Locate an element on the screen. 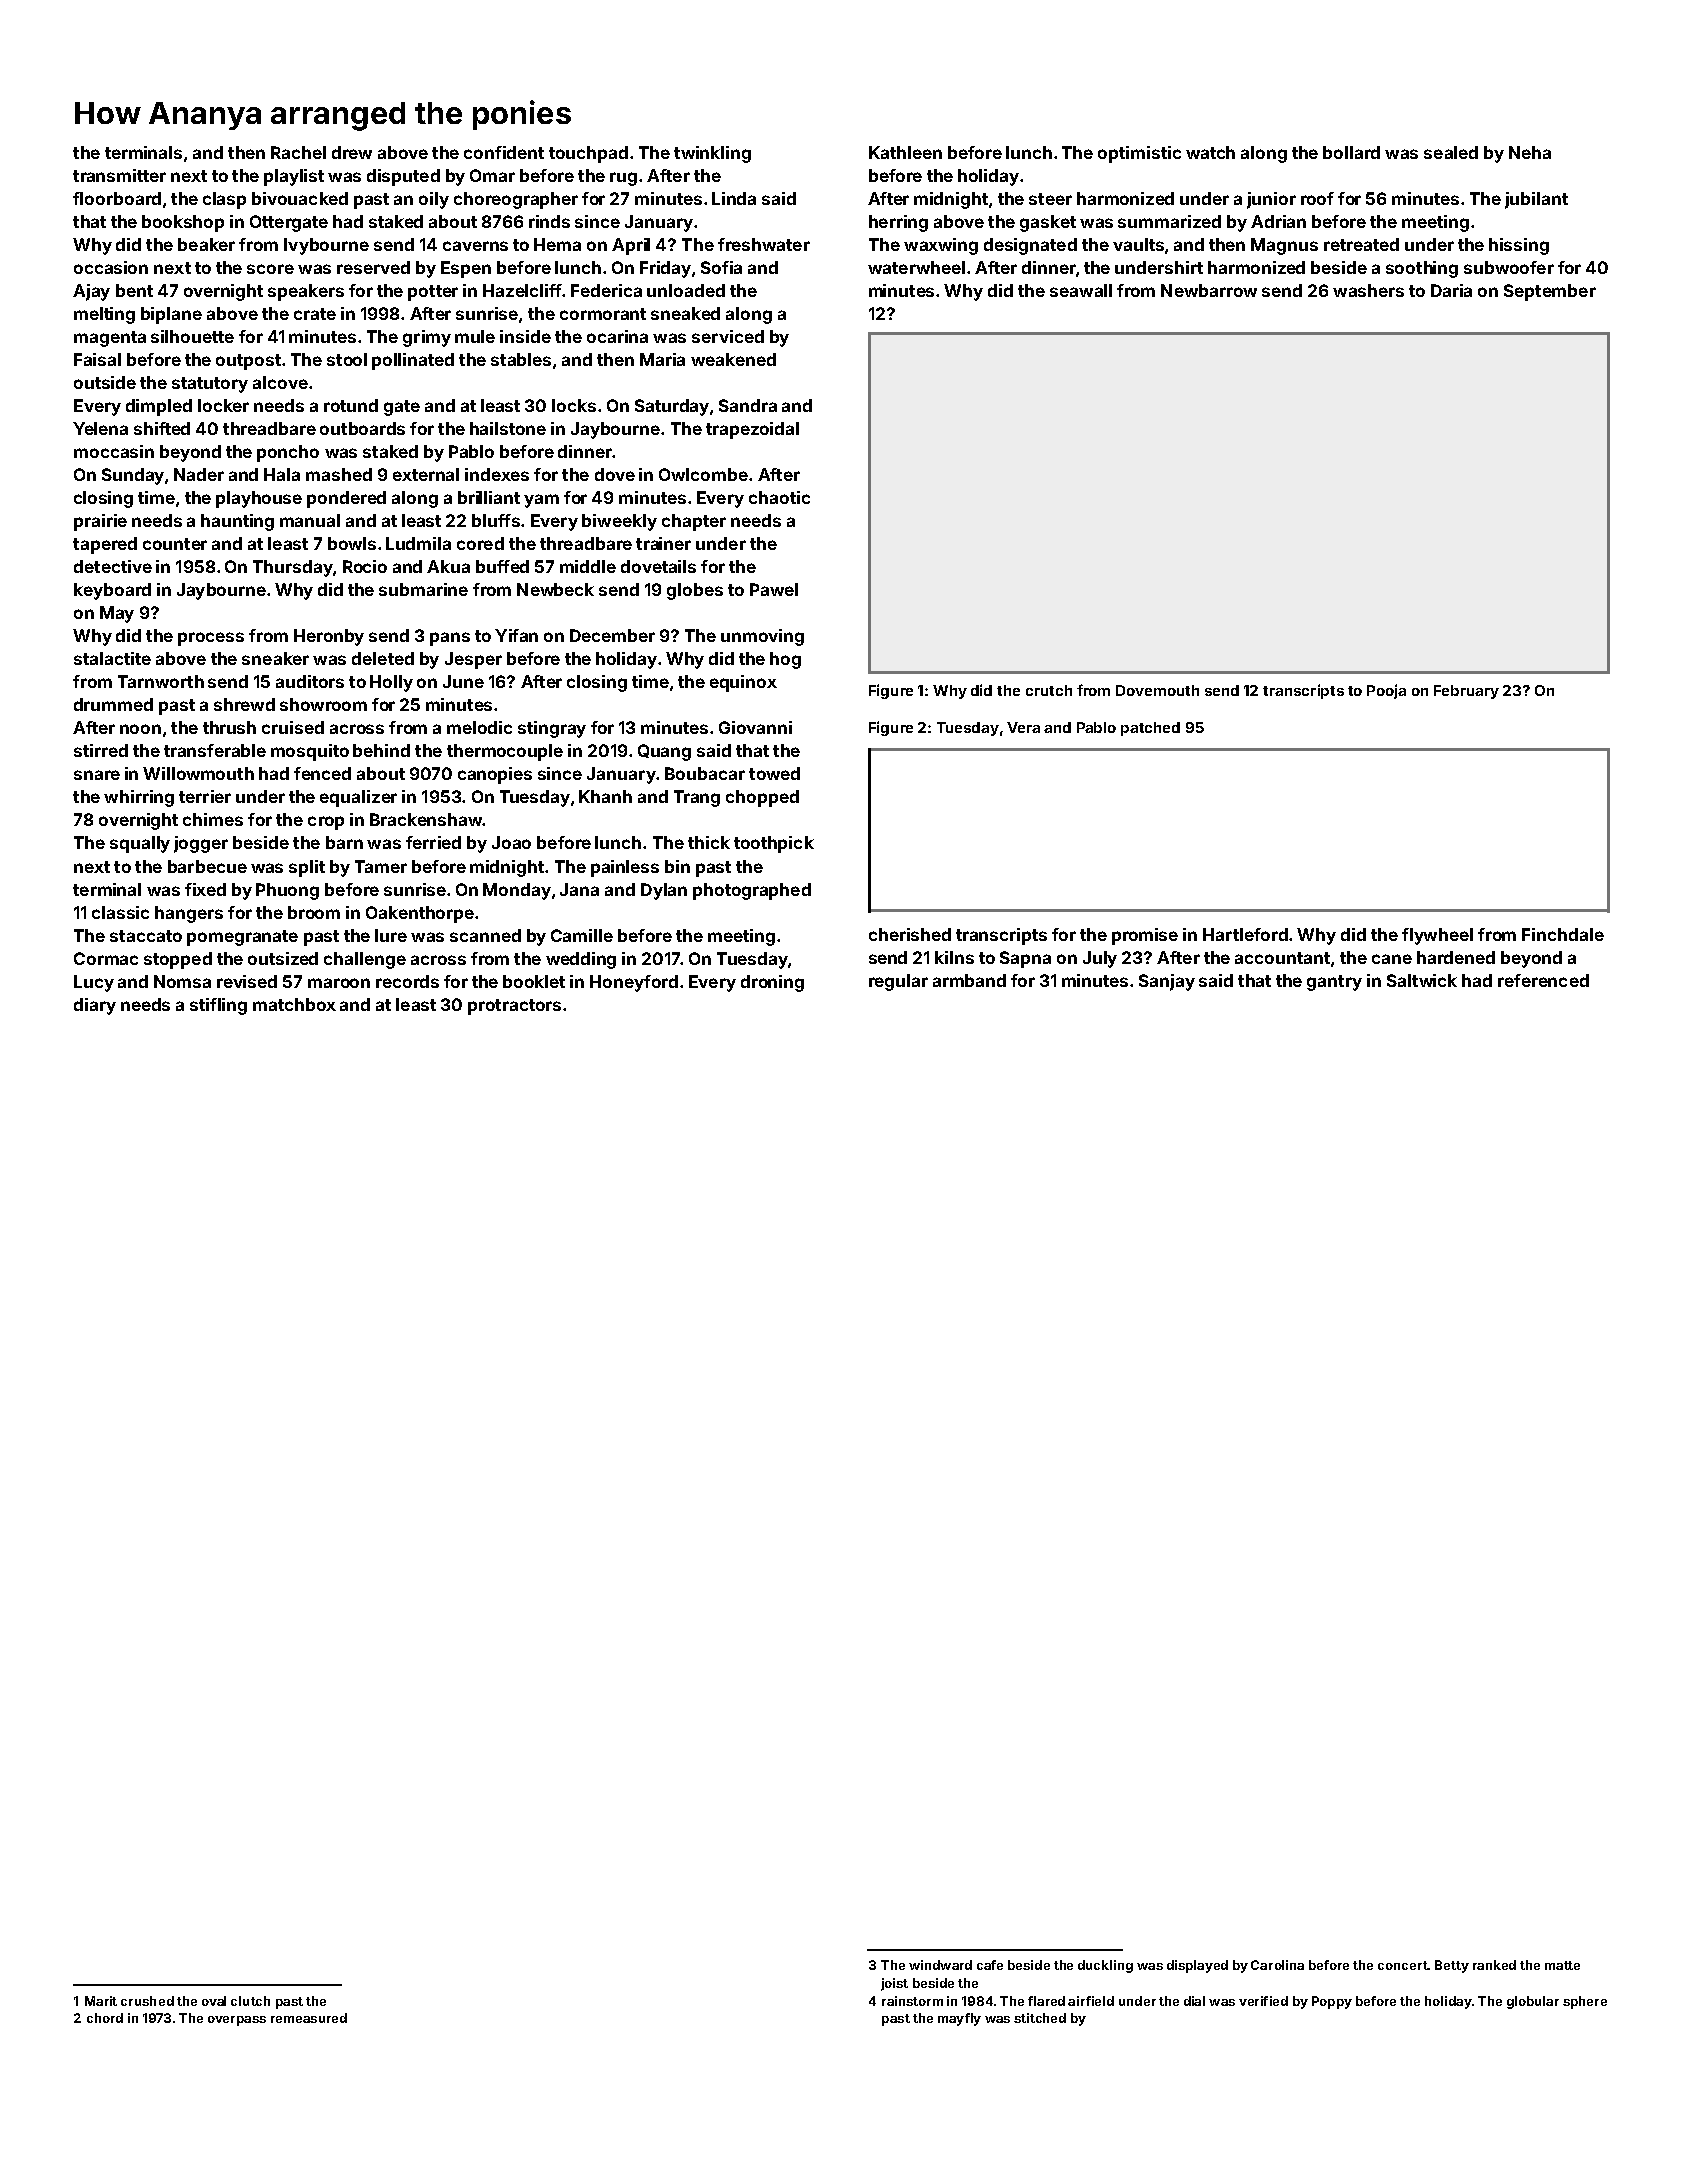 The height and width of the screenshot is (2178, 1683). Yifan is located at coordinates (516, 635).
